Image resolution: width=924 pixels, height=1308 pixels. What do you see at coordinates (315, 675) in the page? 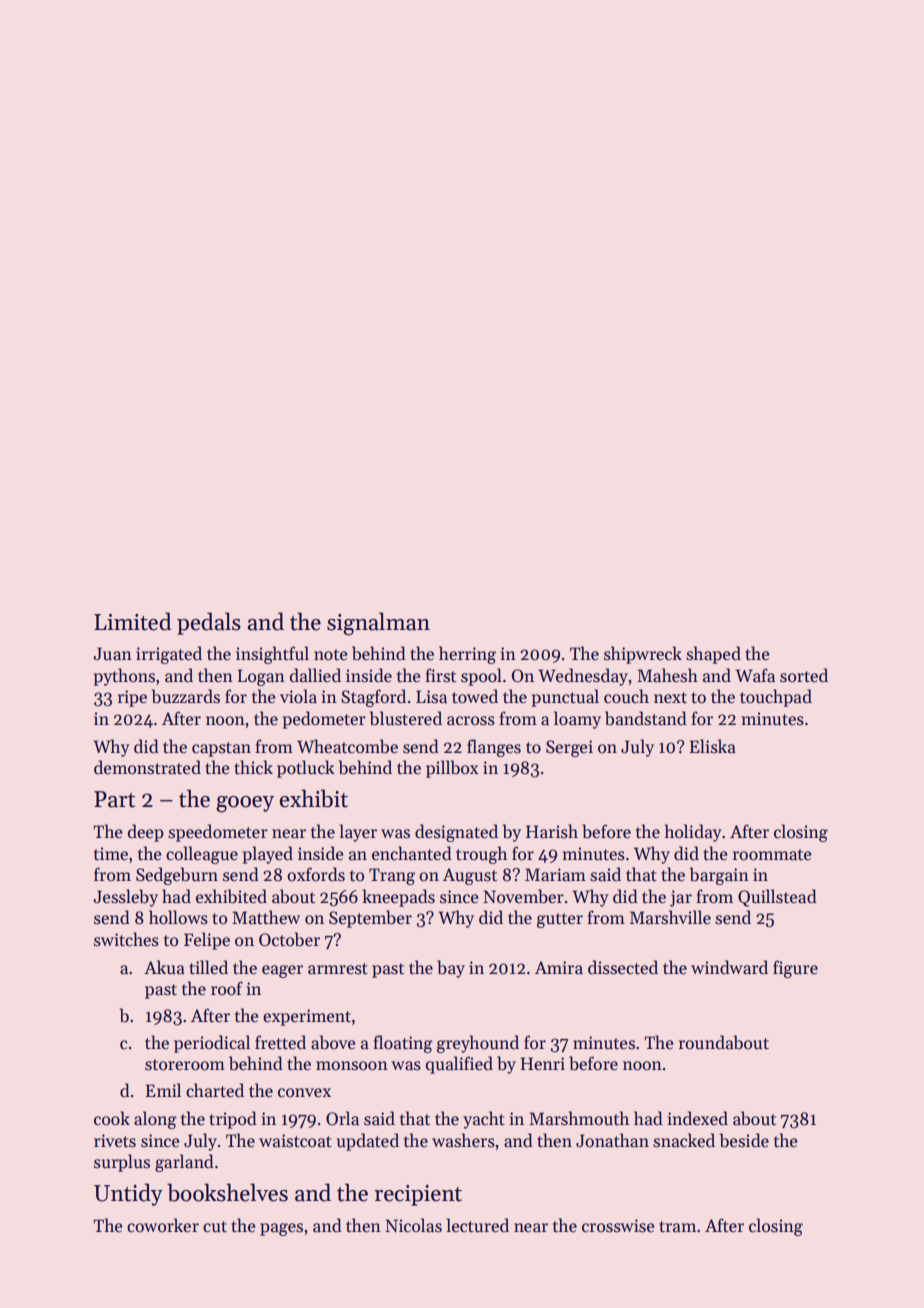
I see `dallied` at bounding box center [315, 675].
